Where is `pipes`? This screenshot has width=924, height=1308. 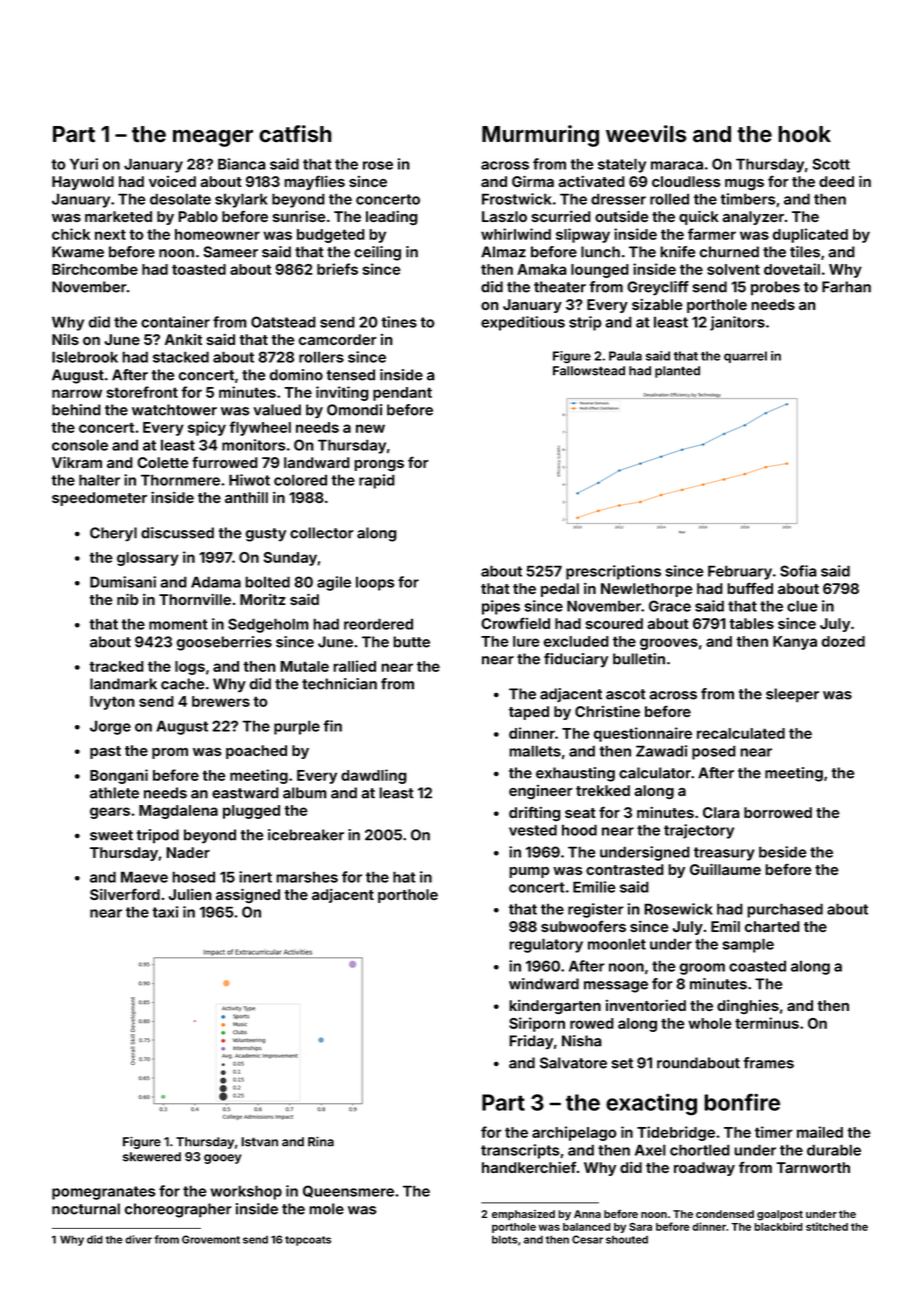
pipes is located at coordinates (501, 607).
